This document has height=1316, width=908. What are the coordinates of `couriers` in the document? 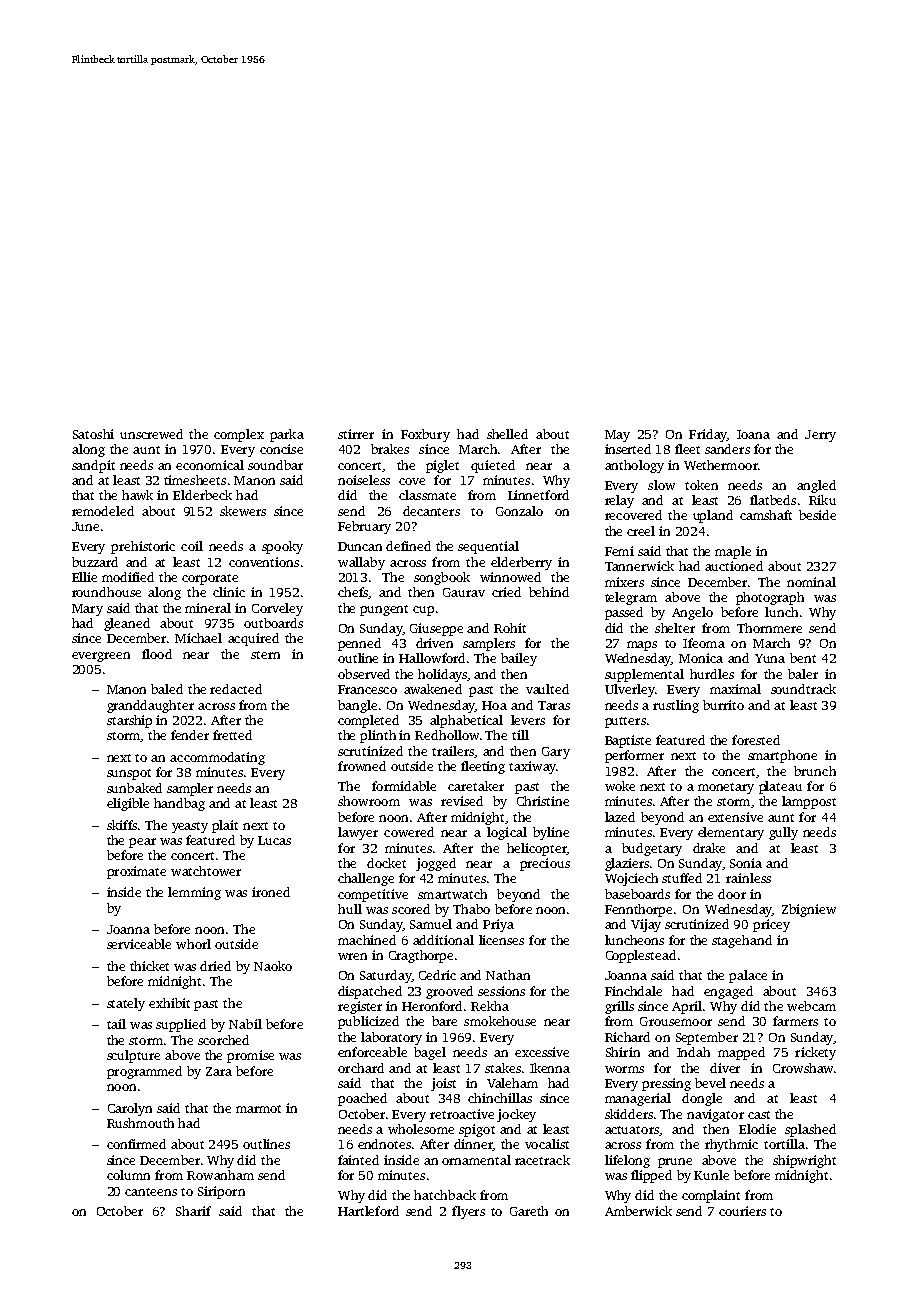 It's located at (742, 1211).
